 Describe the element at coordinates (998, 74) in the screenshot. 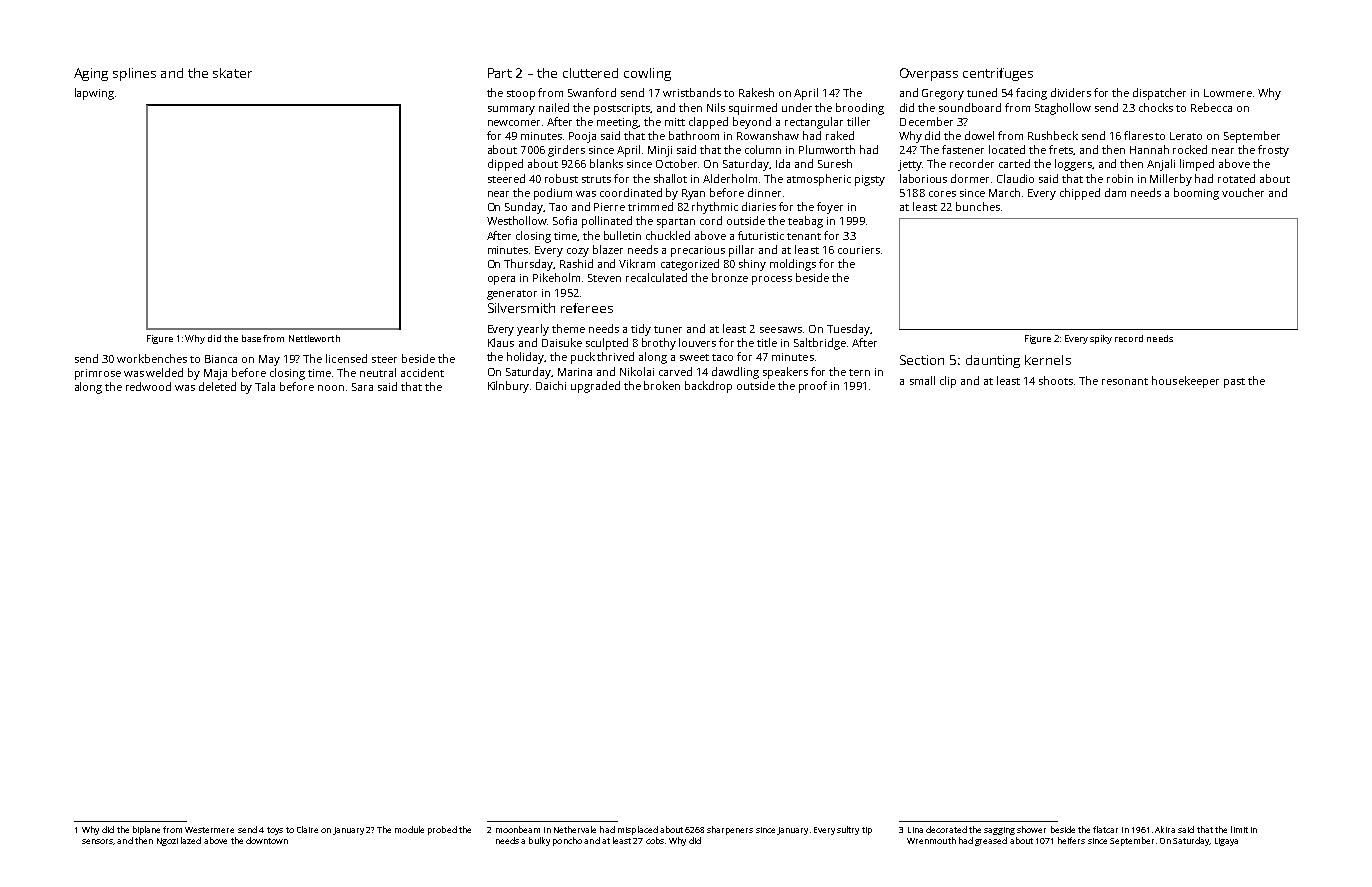

I see `centrifuges` at that location.
